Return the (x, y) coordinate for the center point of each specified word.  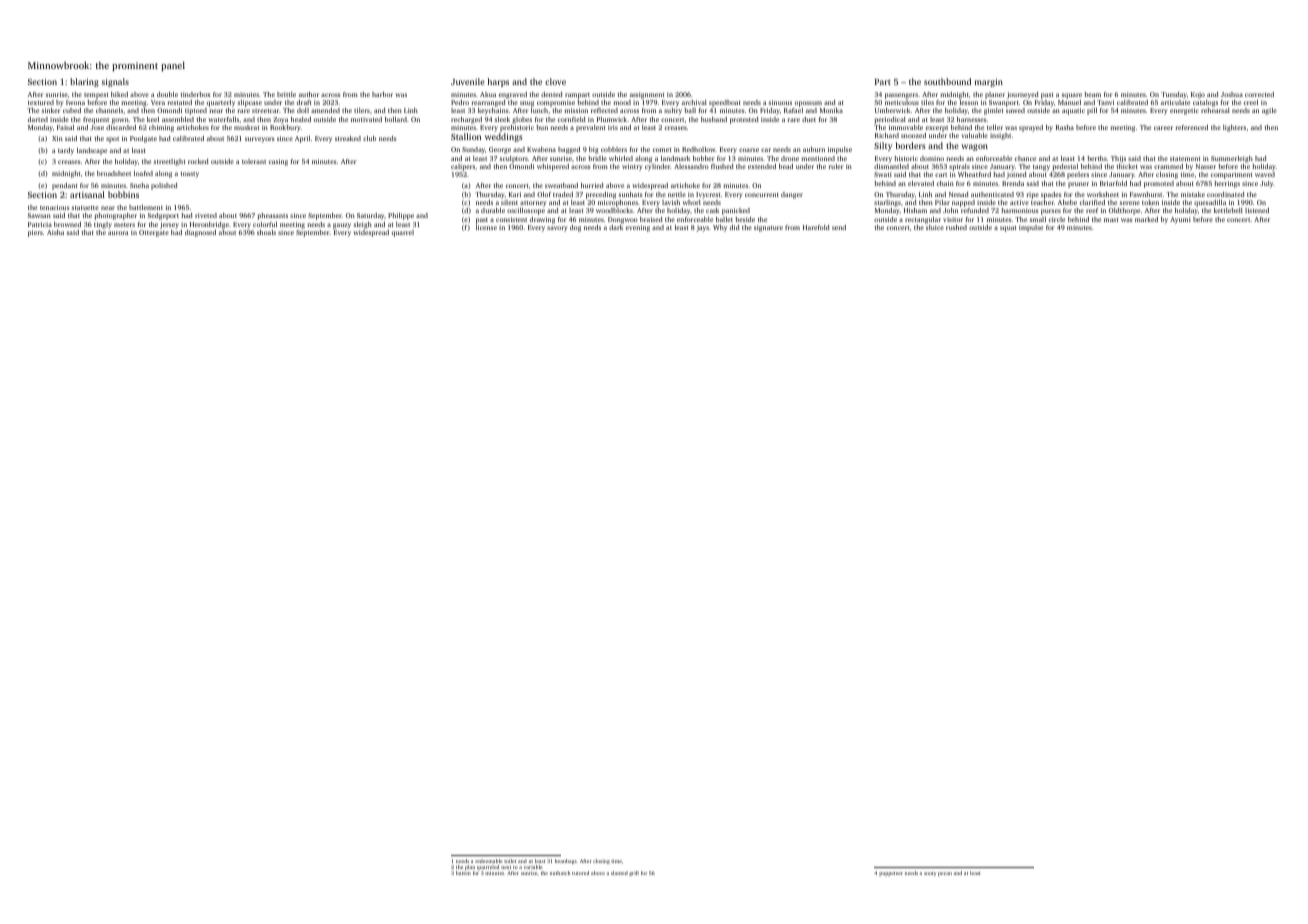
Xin (57, 138)
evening (638, 228)
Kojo (1198, 95)
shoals (266, 232)
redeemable (489, 861)
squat (1008, 229)
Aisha (55, 232)
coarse (749, 150)
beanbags (566, 861)
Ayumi (1180, 220)
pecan (945, 874)
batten (463, 873)
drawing (542, 220)
